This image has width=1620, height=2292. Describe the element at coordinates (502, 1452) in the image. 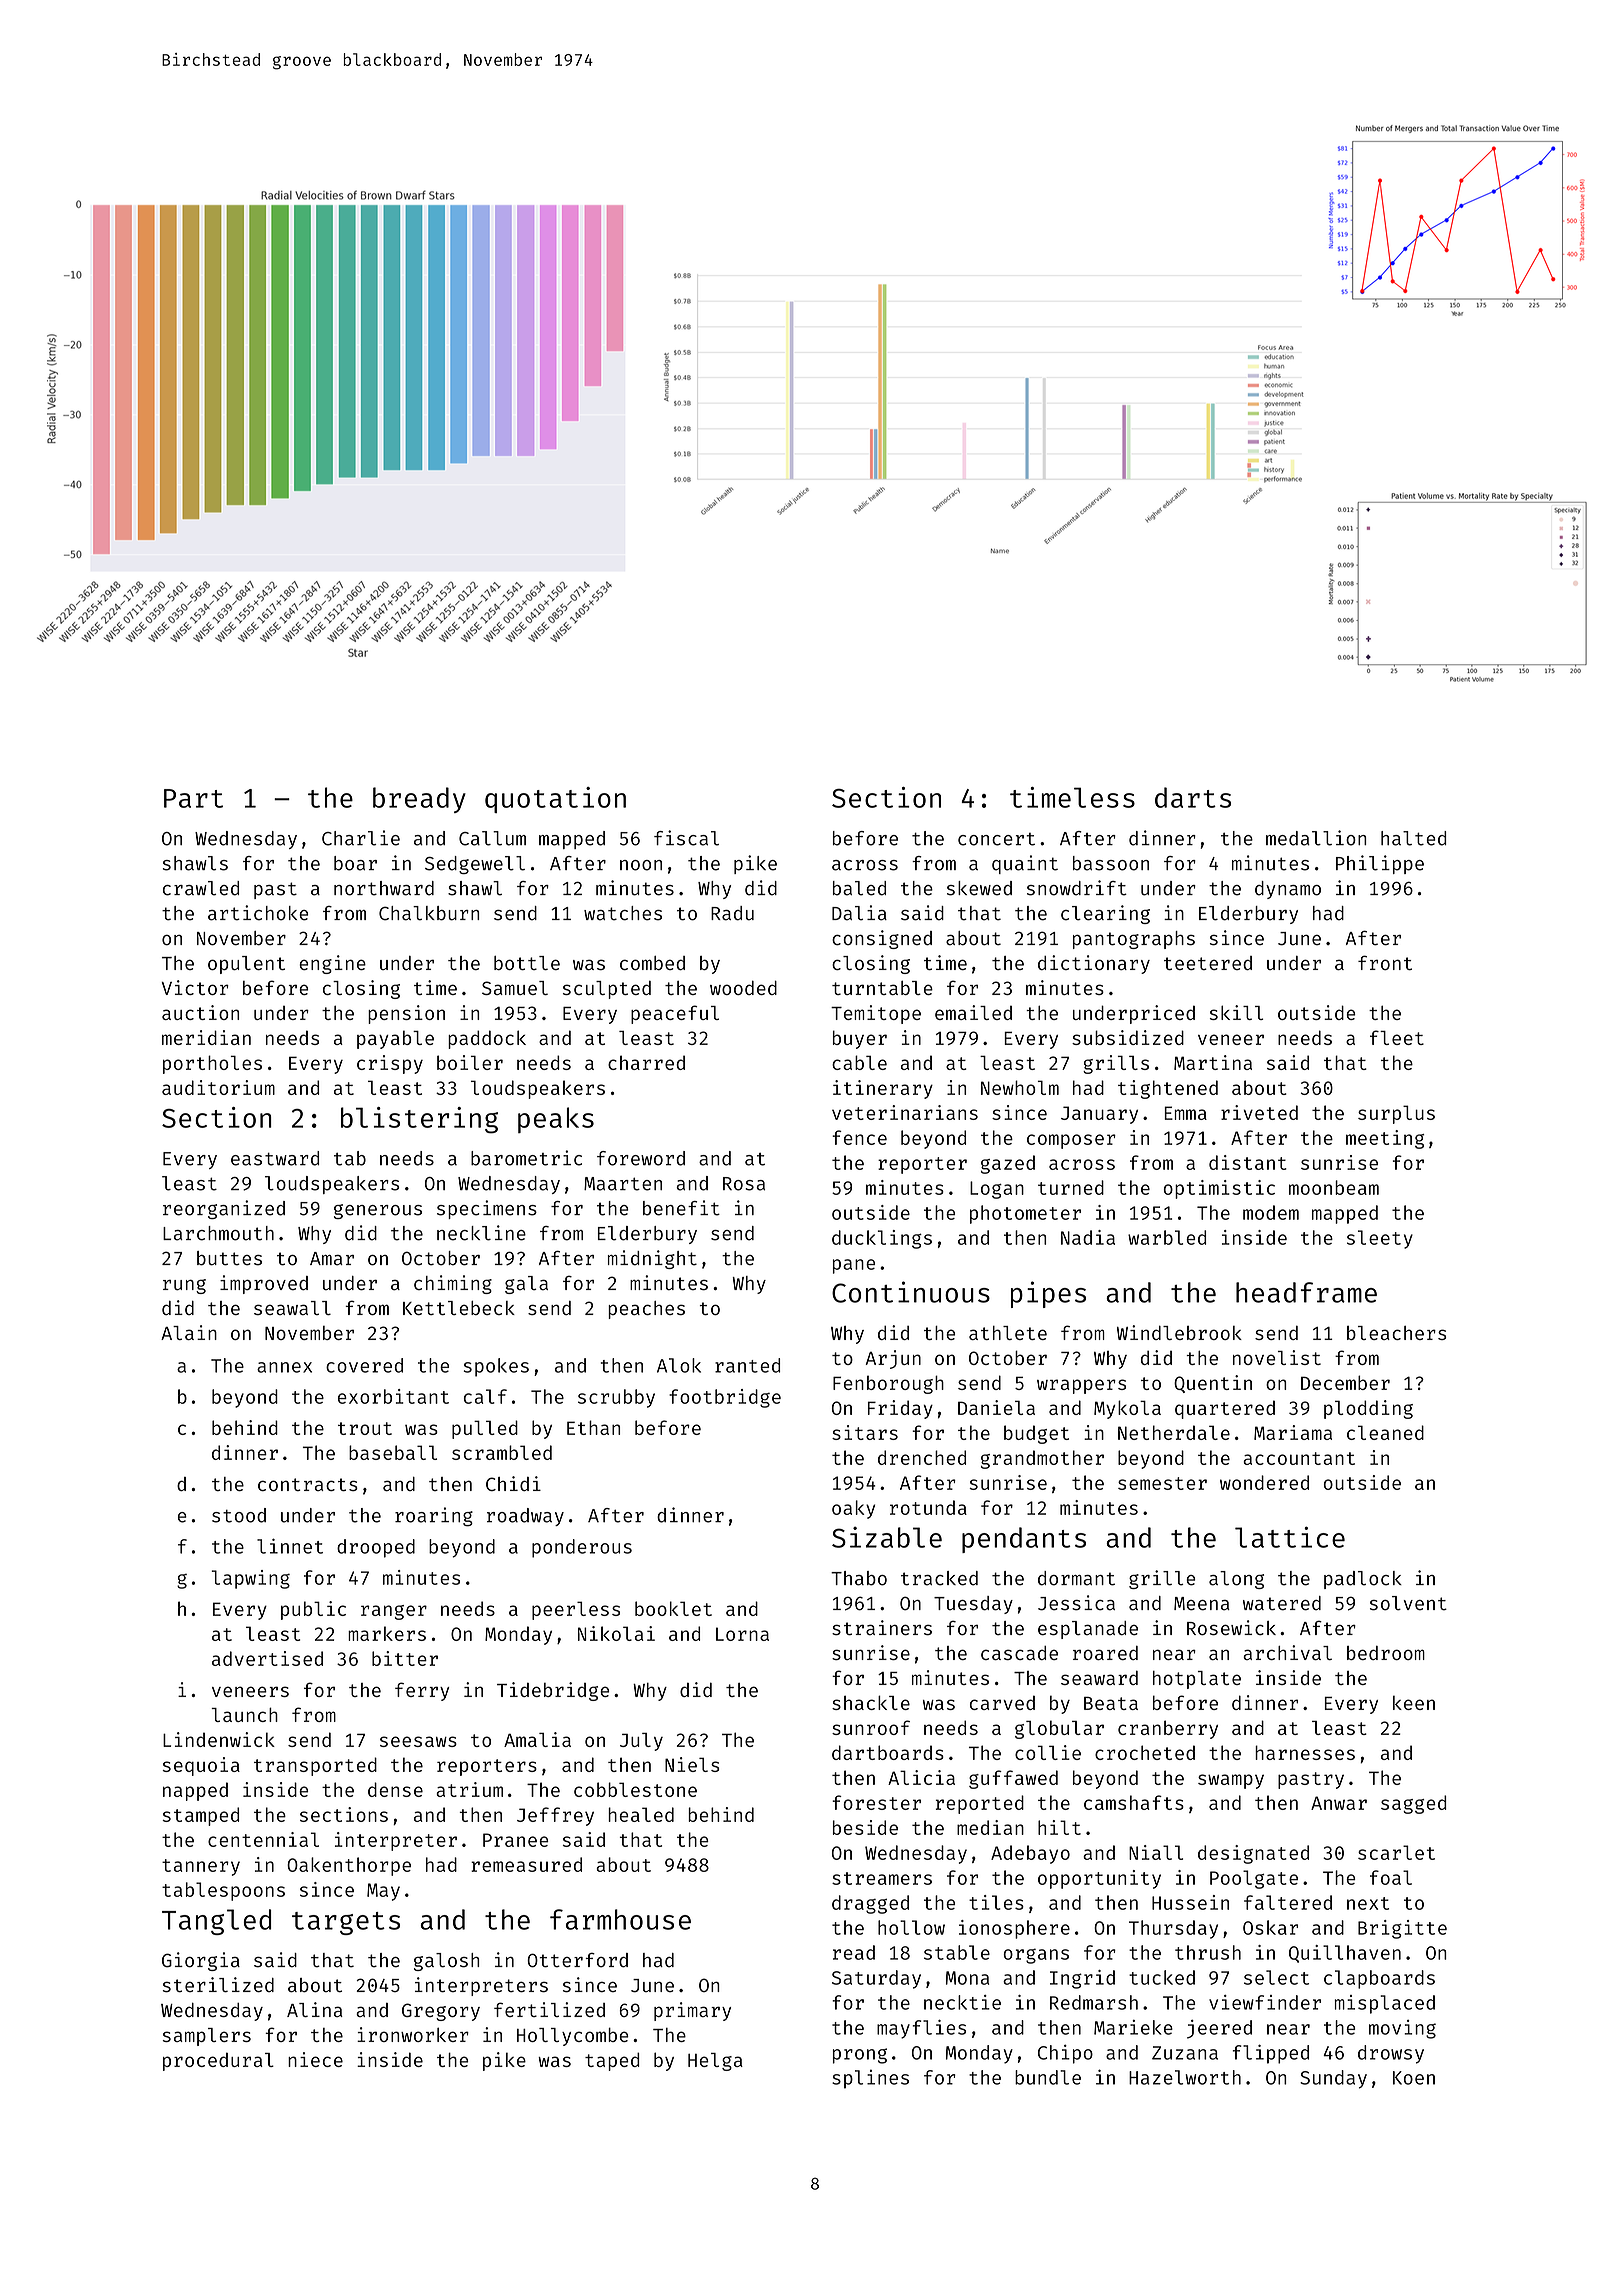

I see `scrambled` at that location.
